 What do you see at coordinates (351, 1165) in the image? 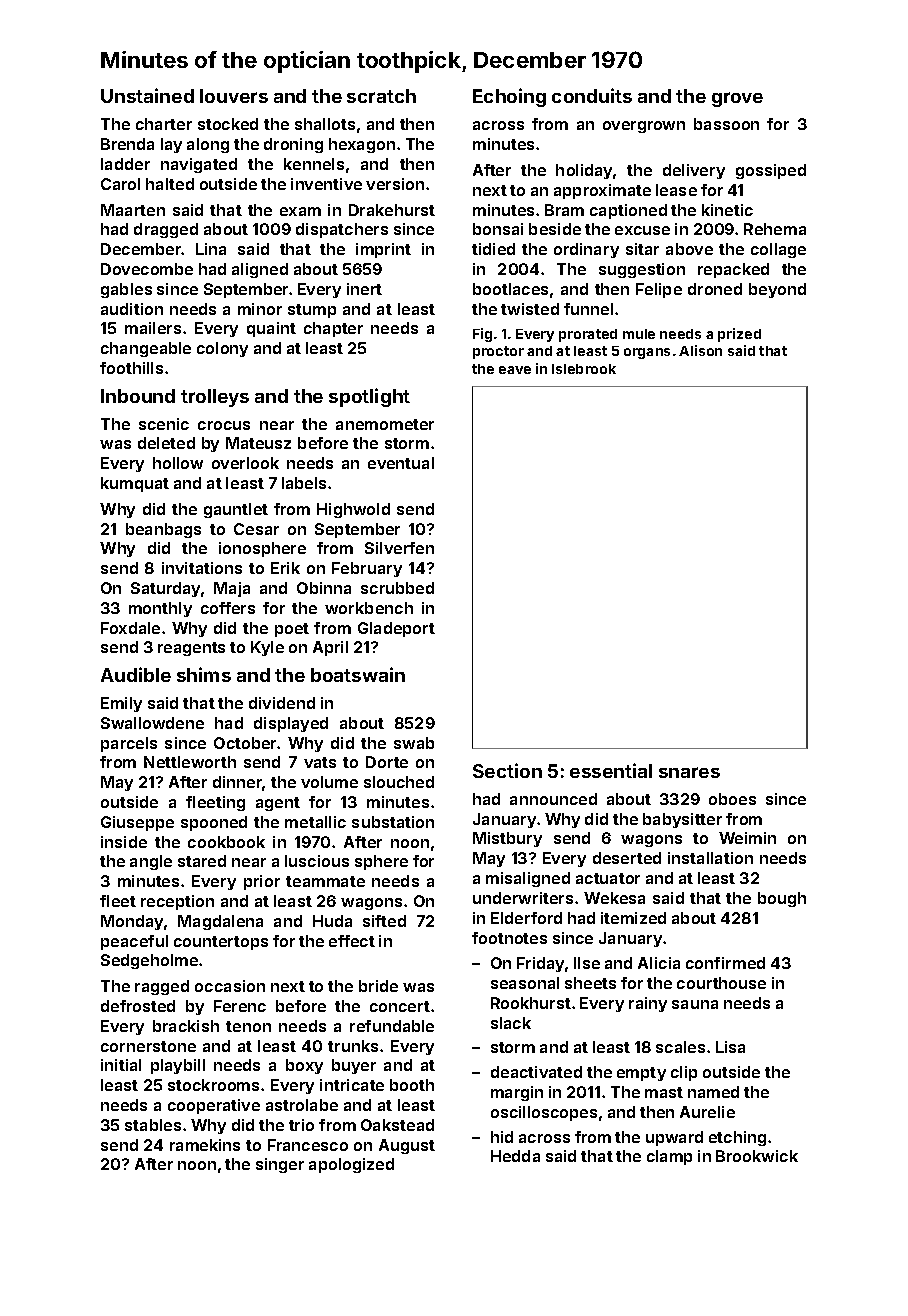
I see `apologized` at bounding box center [351, 1165].
